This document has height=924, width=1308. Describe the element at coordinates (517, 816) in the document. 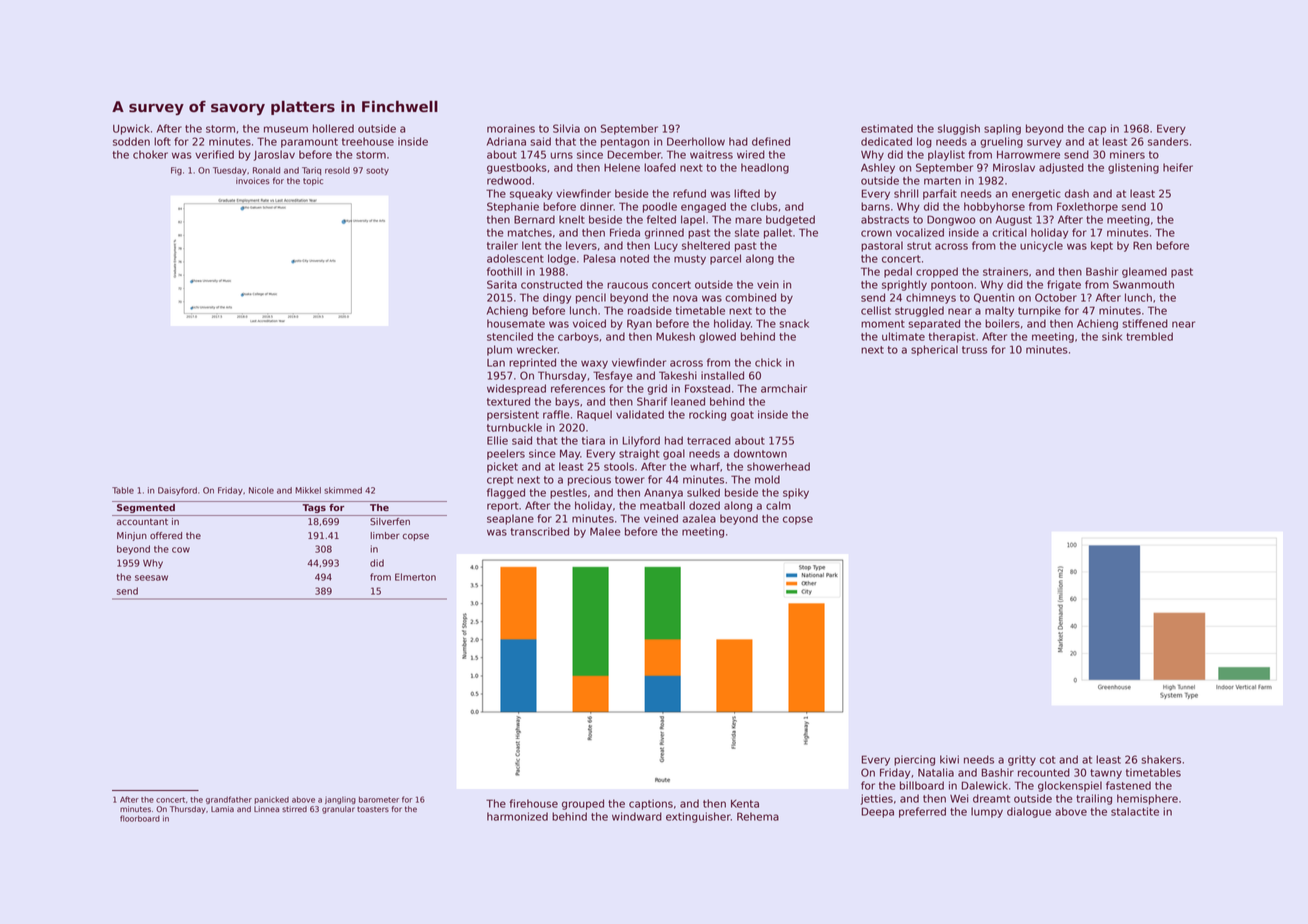

I see `harmonized` at that location.
